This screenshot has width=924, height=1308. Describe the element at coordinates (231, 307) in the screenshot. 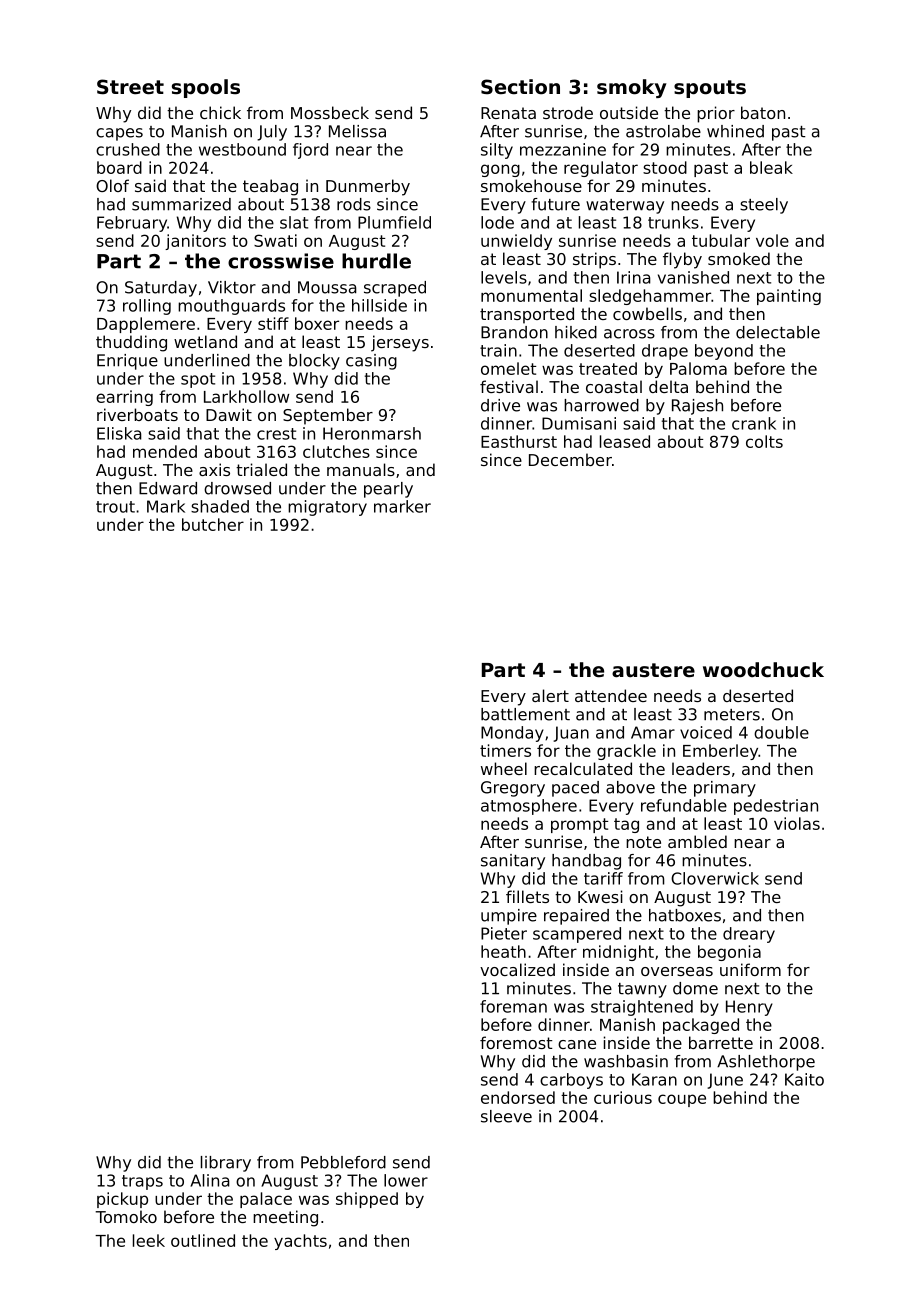

I see `mouthguards` at that location.
